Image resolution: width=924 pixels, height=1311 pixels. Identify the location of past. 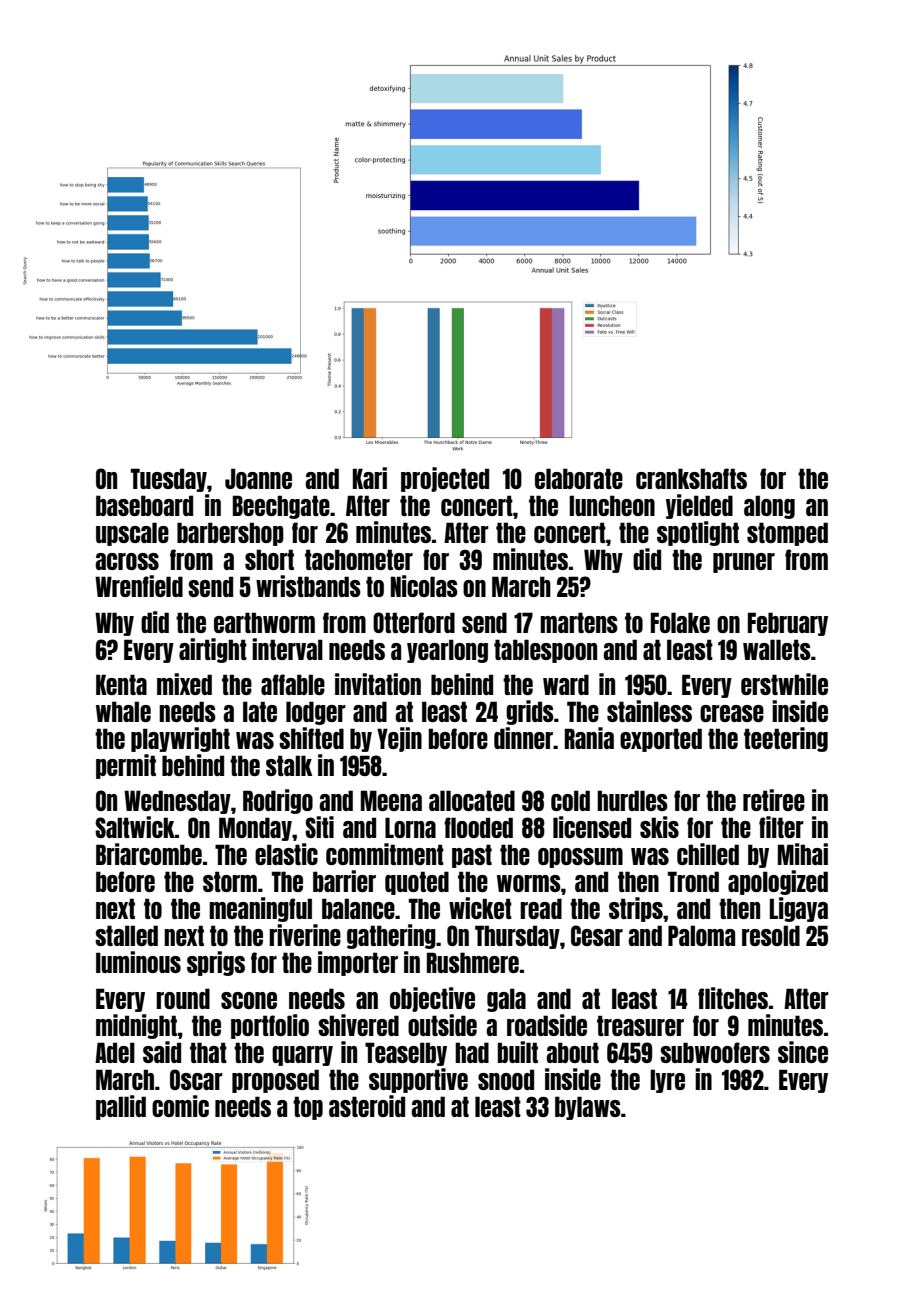
(472, 856).
